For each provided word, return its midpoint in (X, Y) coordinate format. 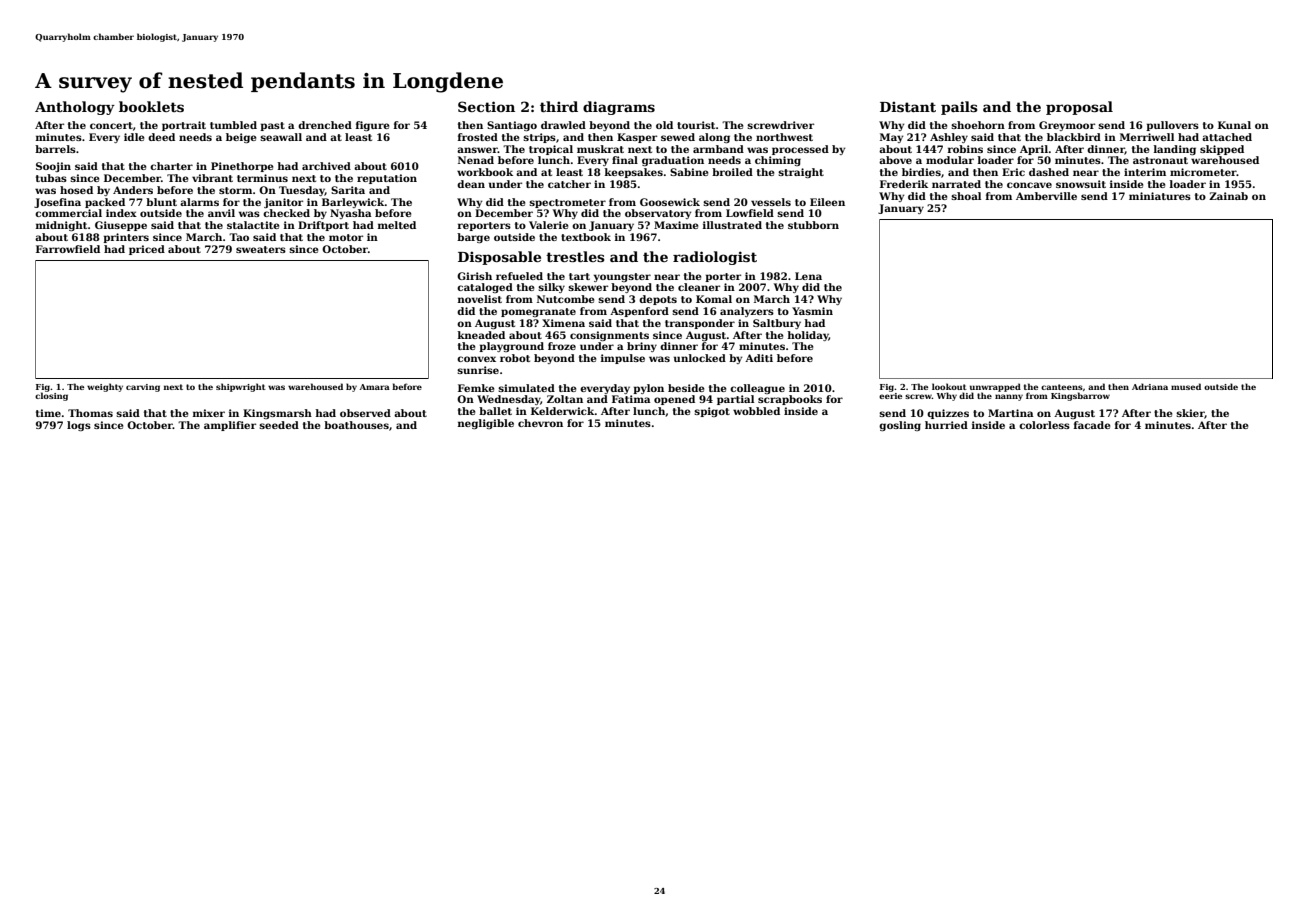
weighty (105, 387)
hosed (76, 190)
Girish (474, 276)
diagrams (619, 108)
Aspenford (639, 312)
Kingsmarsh (277, 414)
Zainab (1228, 196)
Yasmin (812, 311)
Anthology (75, 108)
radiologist (715, 258)
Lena (808, 276)
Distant (908, 106)
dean (471, 184)
